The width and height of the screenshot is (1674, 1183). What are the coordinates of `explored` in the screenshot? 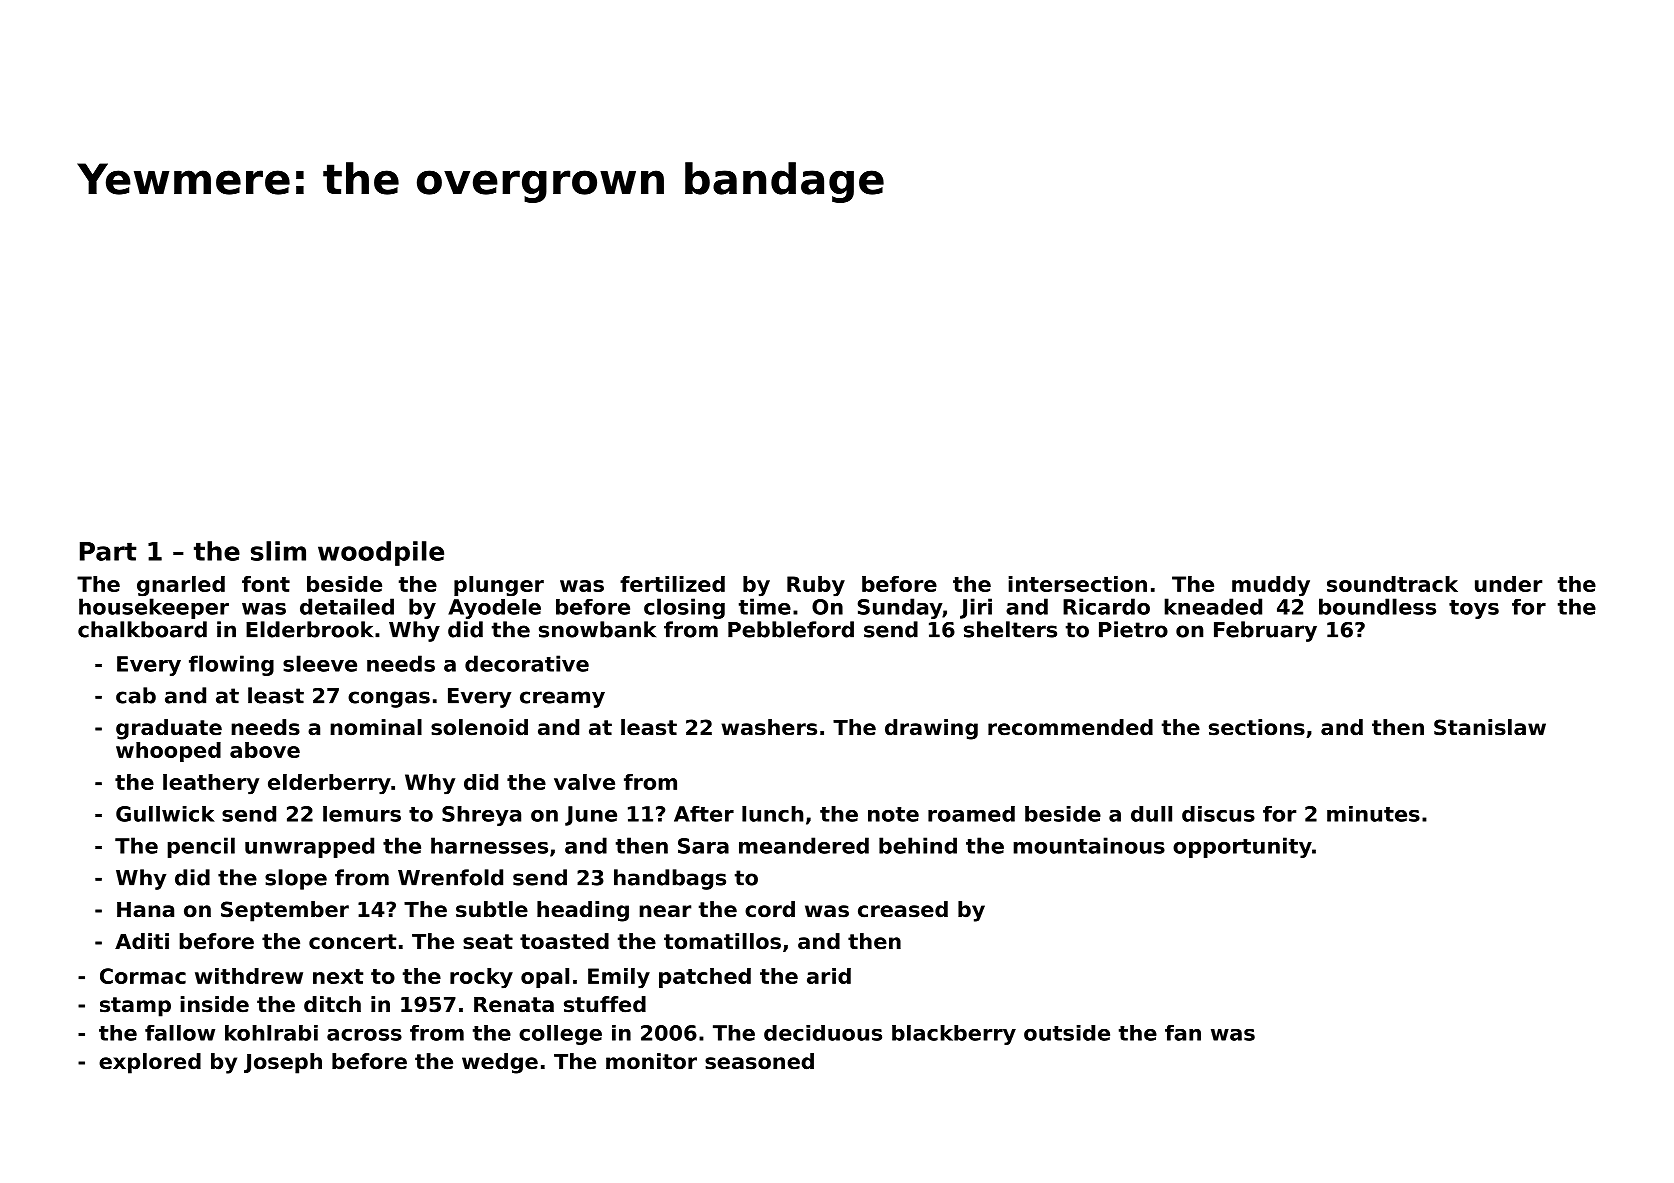 It's located at (150, 1063).
